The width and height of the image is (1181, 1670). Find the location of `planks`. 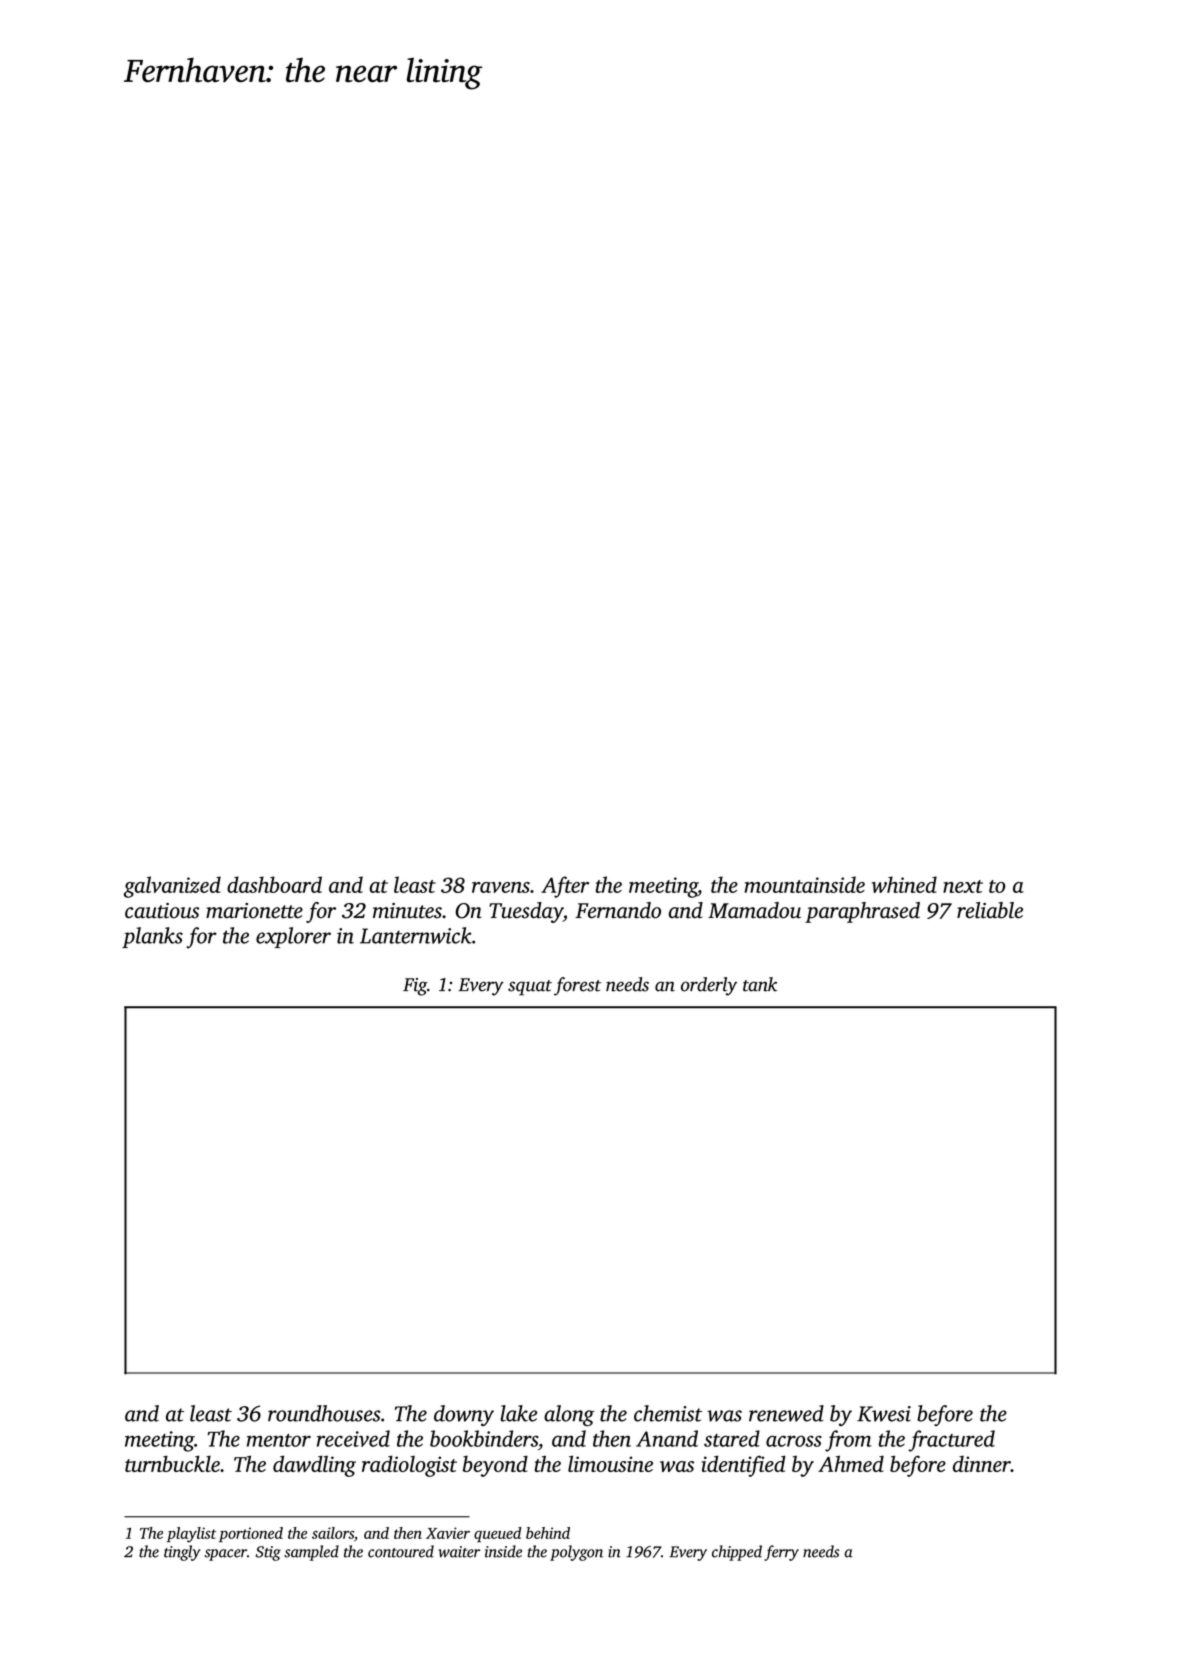

planks is located at coordinates (152, 937).
